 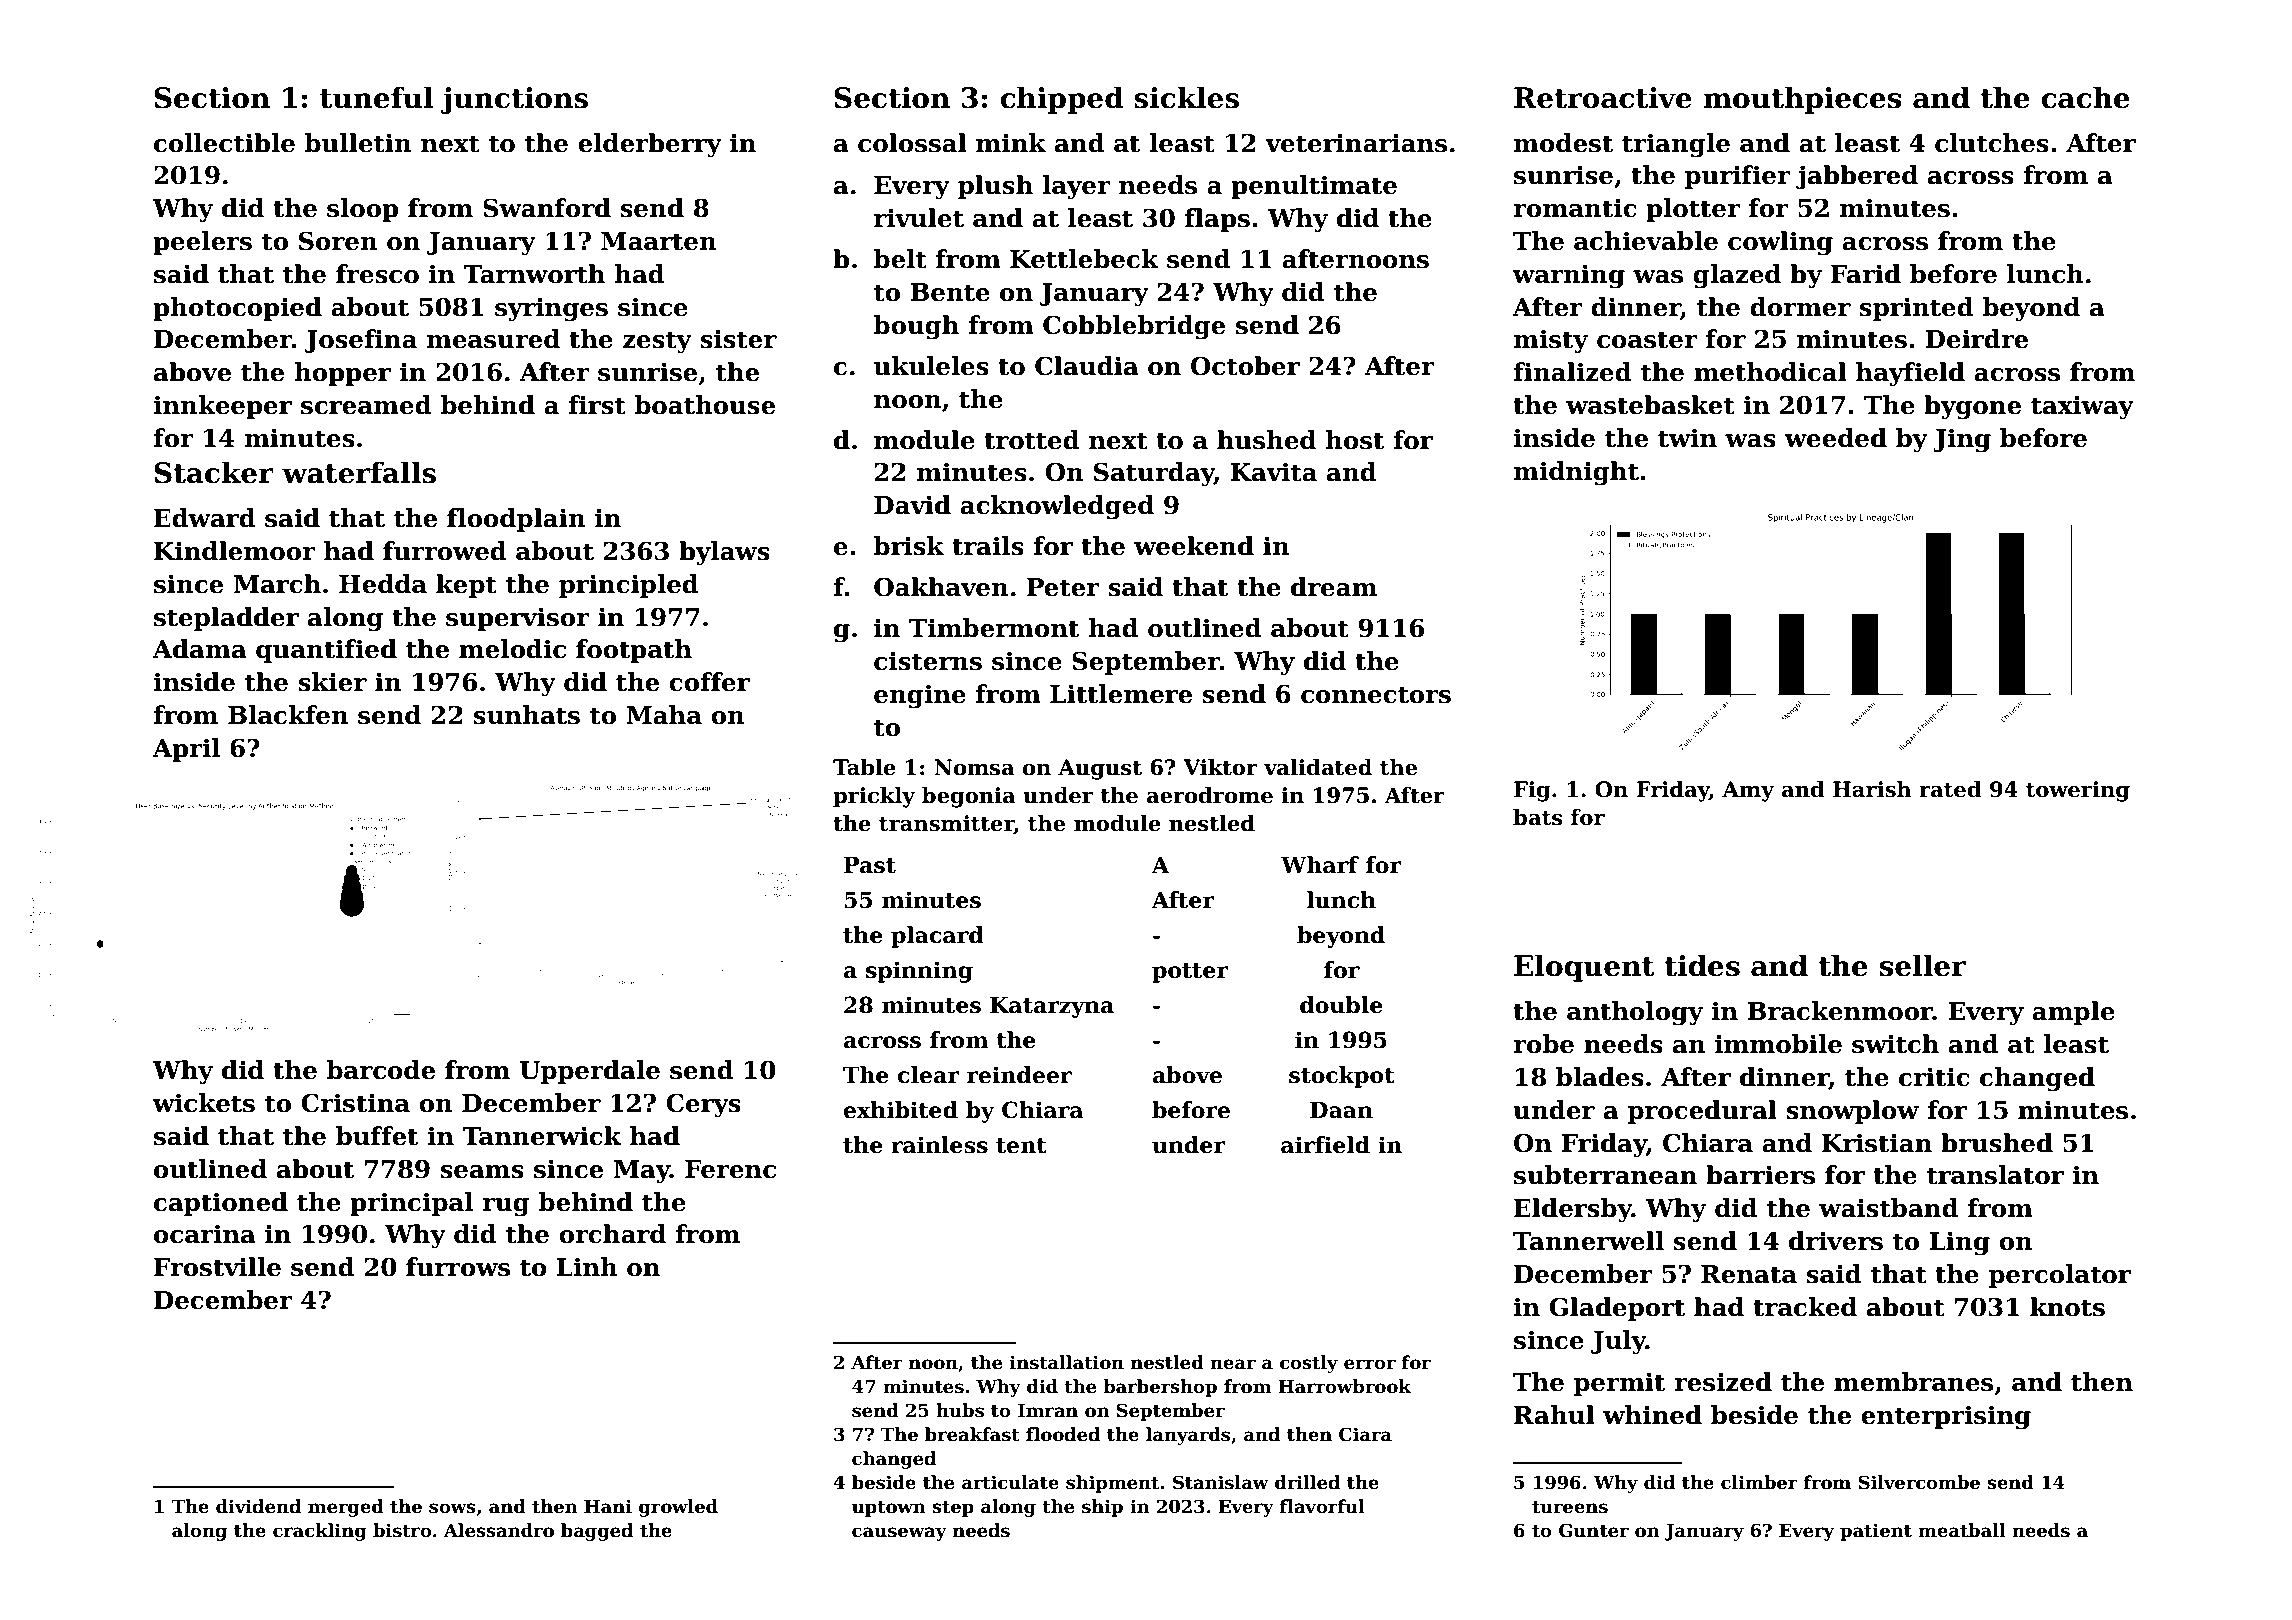 I want to click on cache, so click(x=2085, y=97).
